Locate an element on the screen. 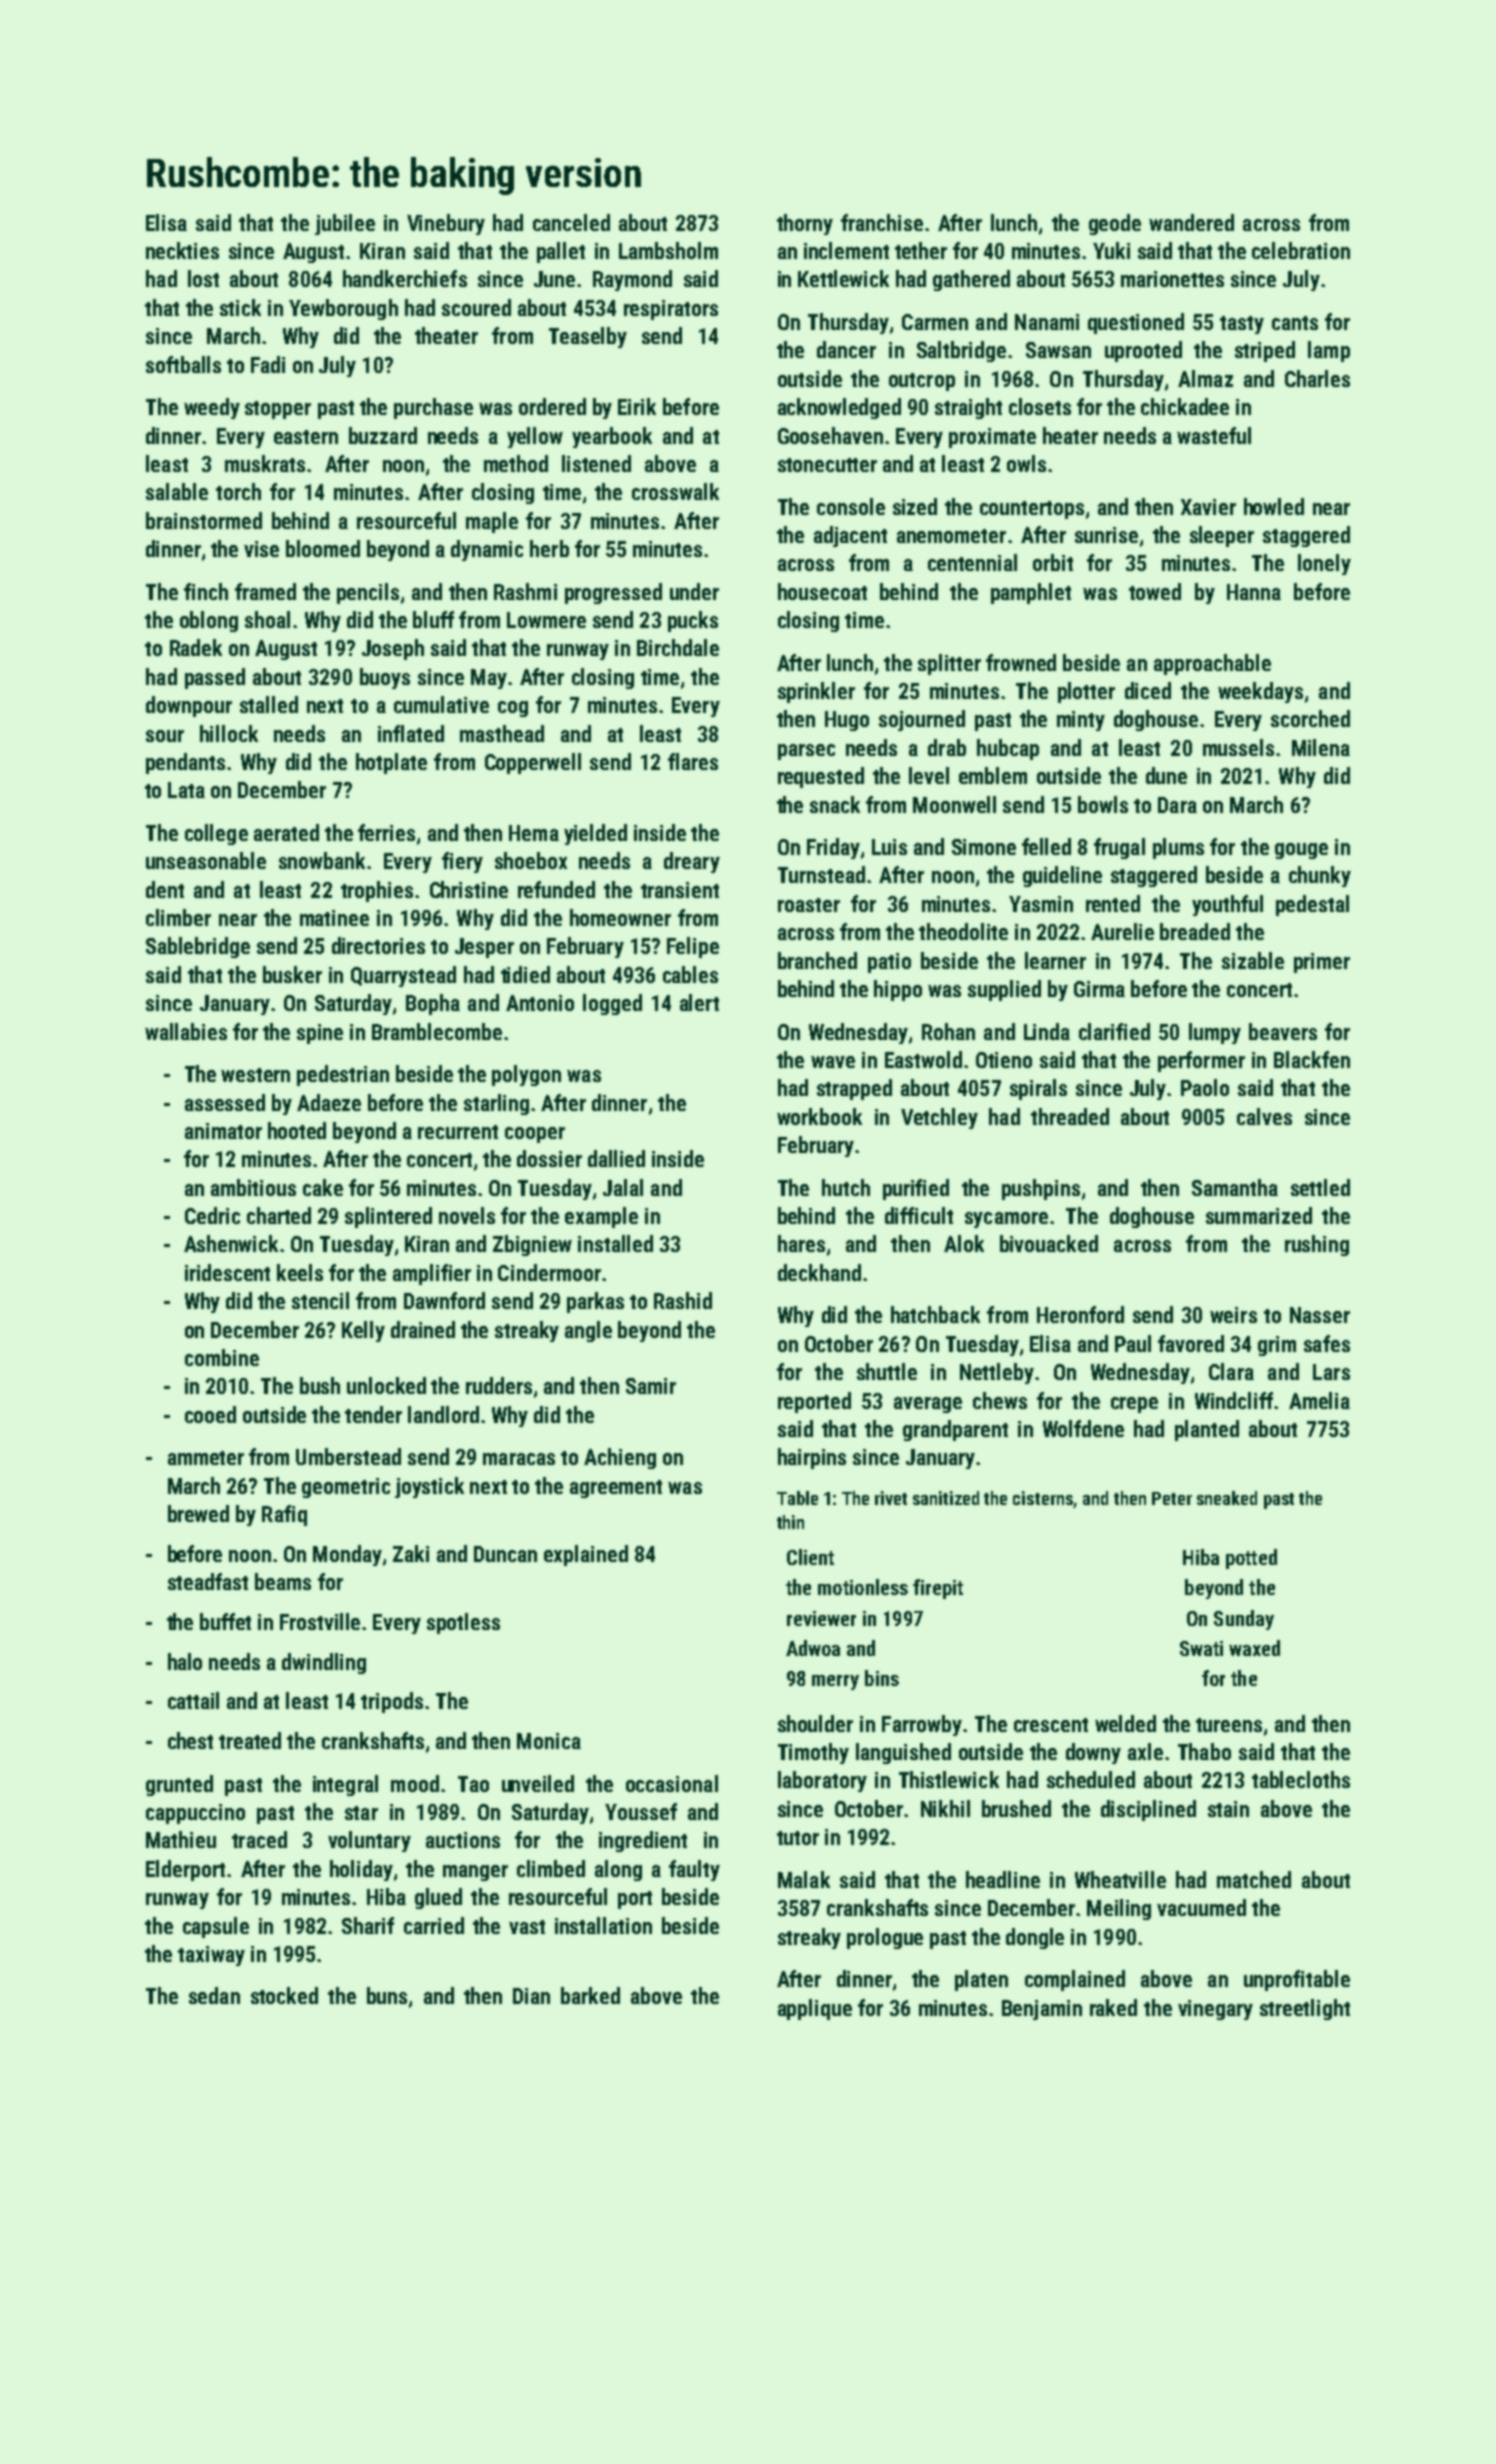  Samir is located at coordinates (651, 1386).
